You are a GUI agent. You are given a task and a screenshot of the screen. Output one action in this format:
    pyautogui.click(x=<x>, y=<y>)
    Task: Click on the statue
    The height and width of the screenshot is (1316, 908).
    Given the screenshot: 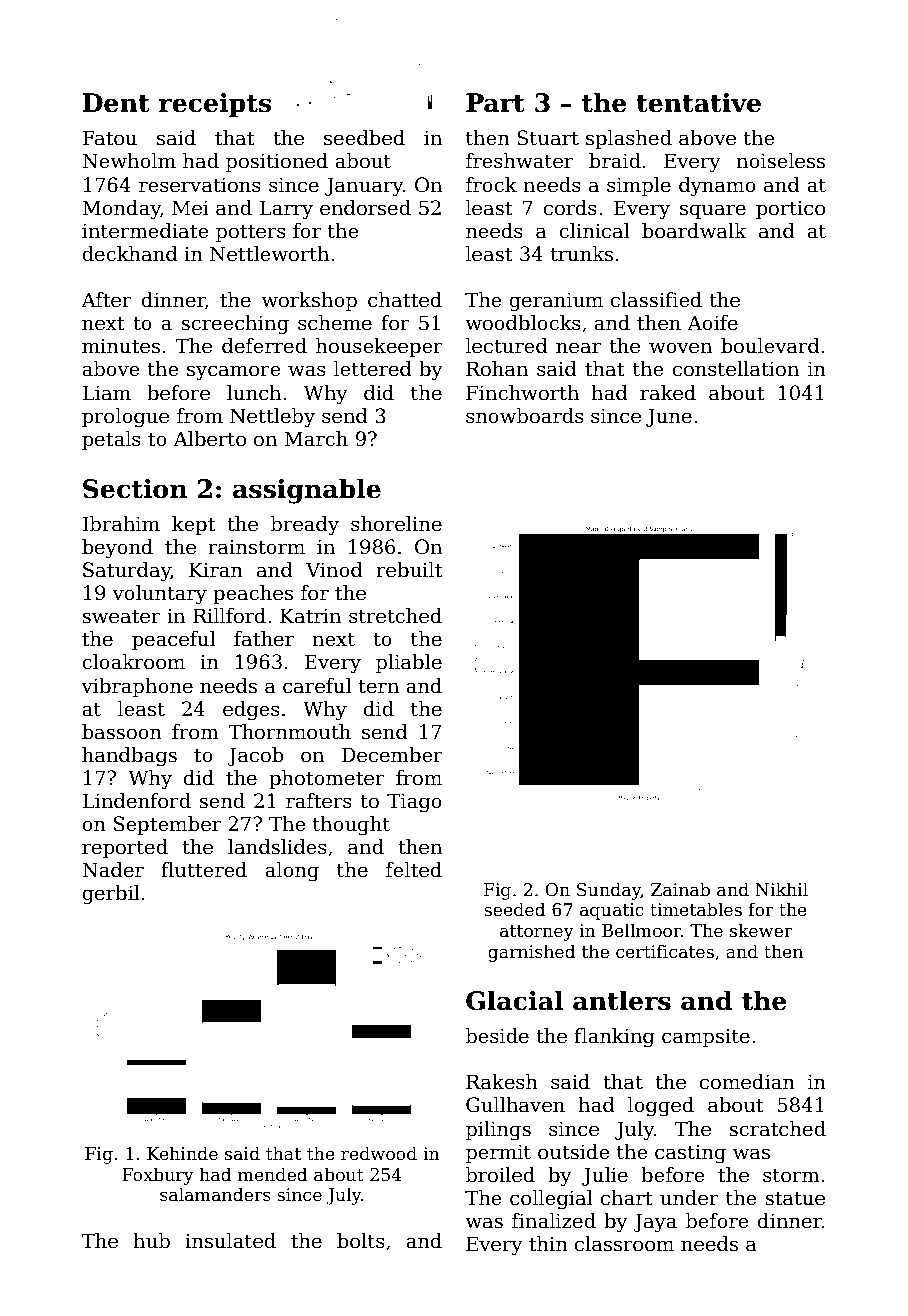 What is the action you would take?
    pyautogui.click(x=795, y=1199)
